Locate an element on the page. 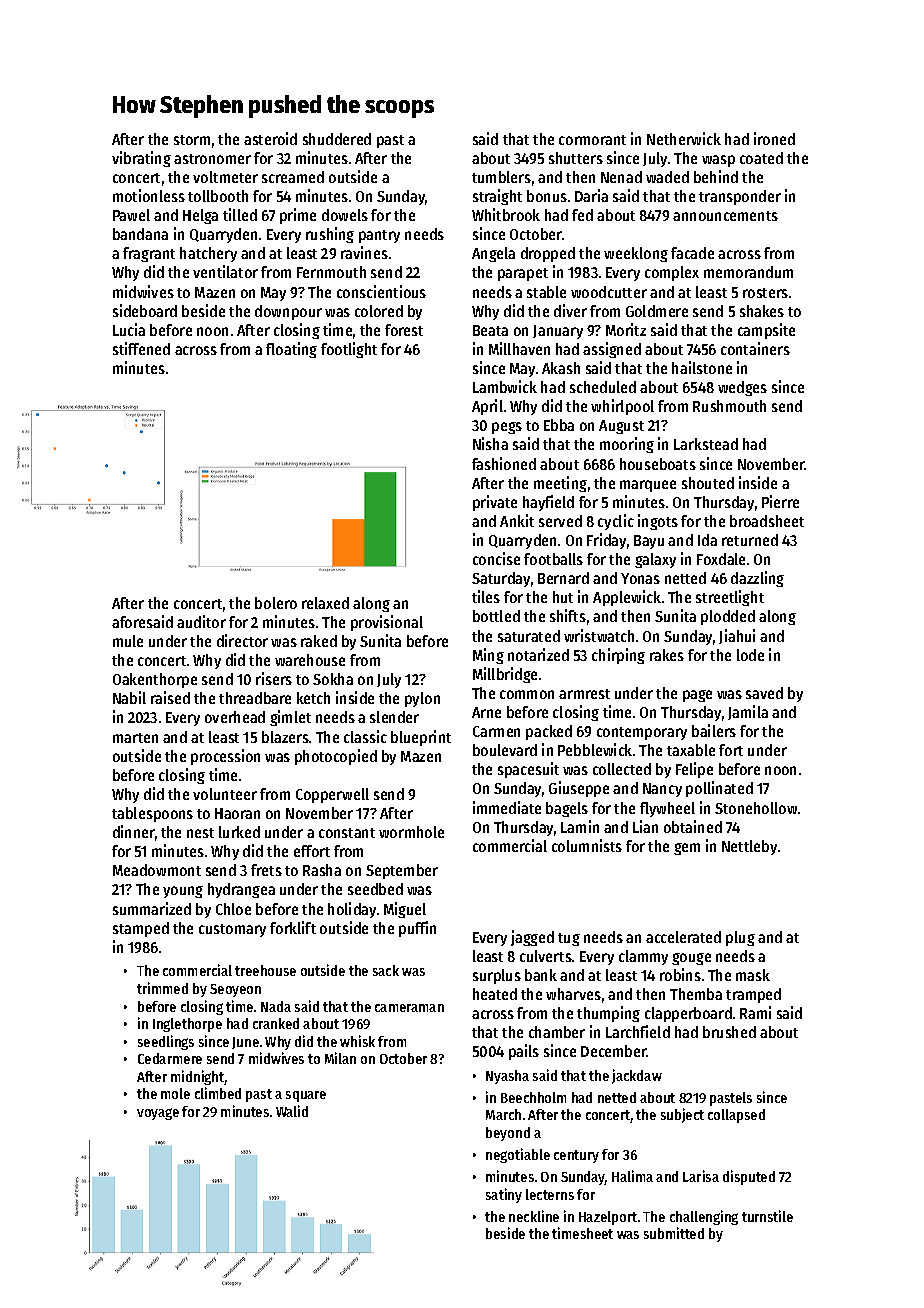 Image resolution: width=924 pixels, height=1308 pixels. provisional is located at coordinates (387, 623).
